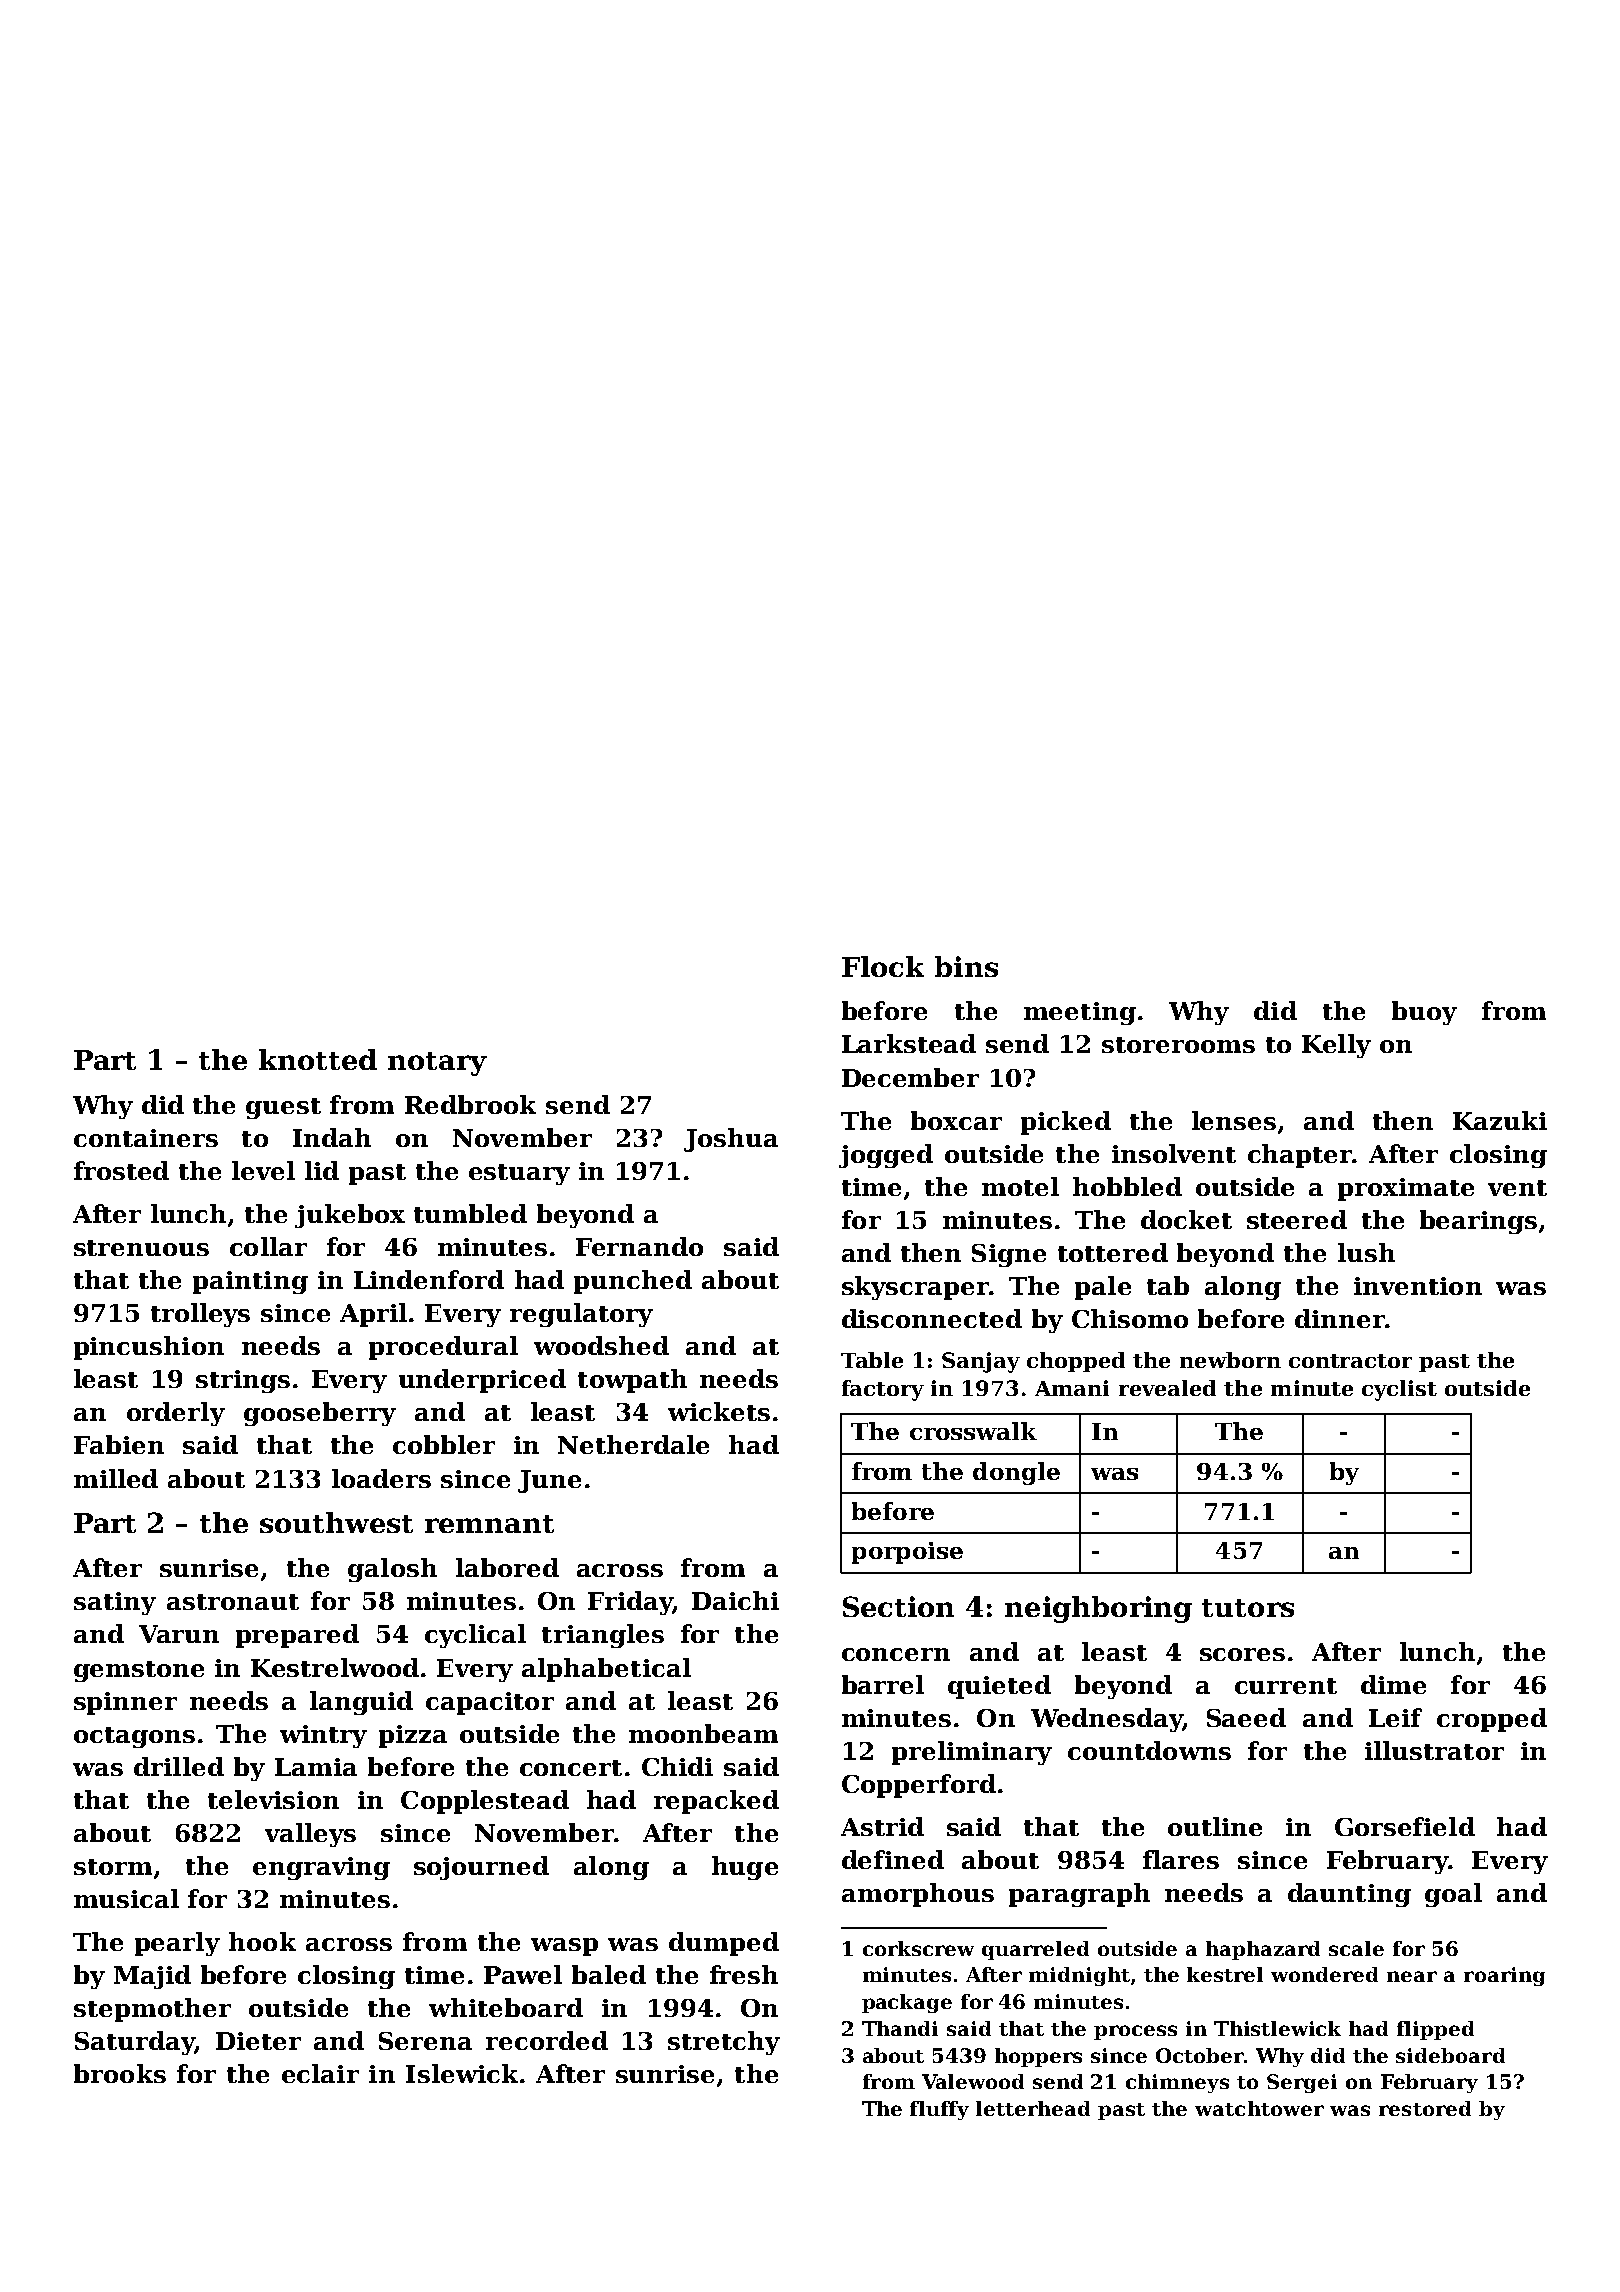 This document has height=2292, width=1620. I want to click on Copperford, so click(919, 1786).
